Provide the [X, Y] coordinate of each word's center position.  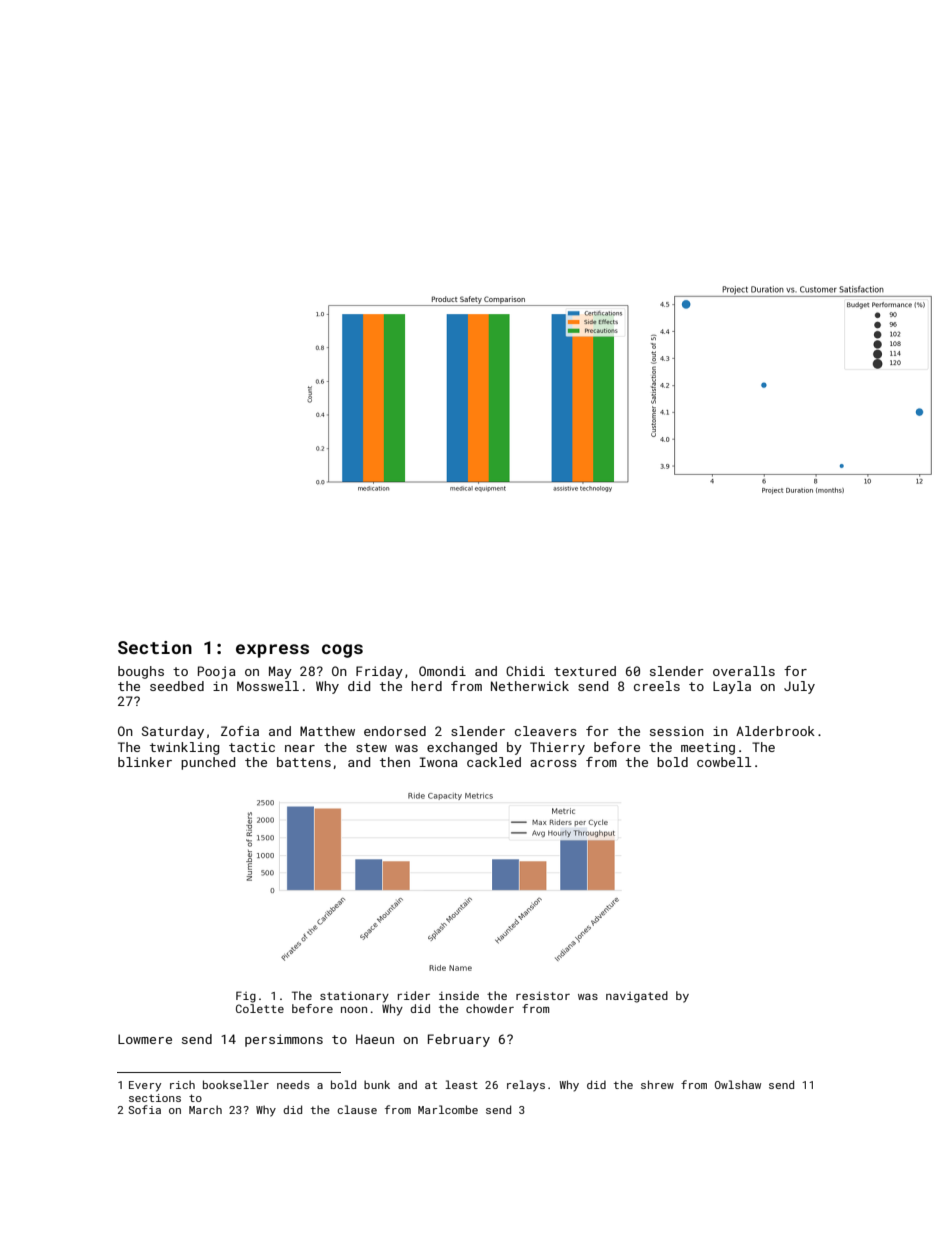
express [272, 651]
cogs [342, 651]
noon [354, 1009]
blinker [145, 762]
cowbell [724, 762]
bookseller [236, 1084]
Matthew [327, 731]
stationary [354, 997]
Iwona [438, 762]
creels [657, 686]
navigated [637, 997]
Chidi [525, 671]
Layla [732, 687]
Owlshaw [738, 1084]
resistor [543, 995]
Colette [260, 1008]
